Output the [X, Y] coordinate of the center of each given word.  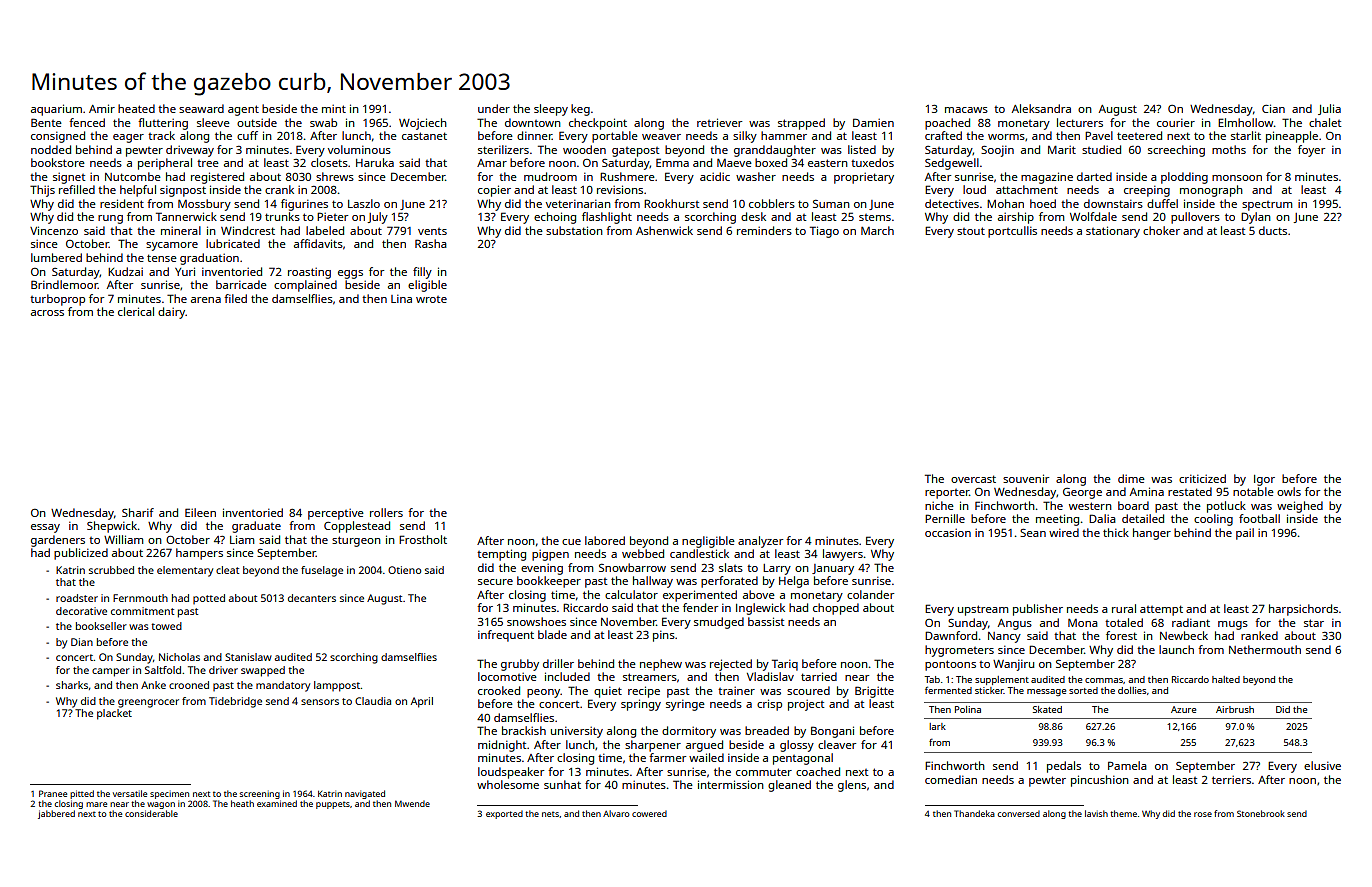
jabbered [56, 814]
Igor [1264, 480]
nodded [51, 149]
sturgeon [356, 541]
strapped [801, 124]
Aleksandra [1041, 108]
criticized [1202, 478]
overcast [973, 479]
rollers [386, 512]
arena [206, 300]
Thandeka [974, 813]
